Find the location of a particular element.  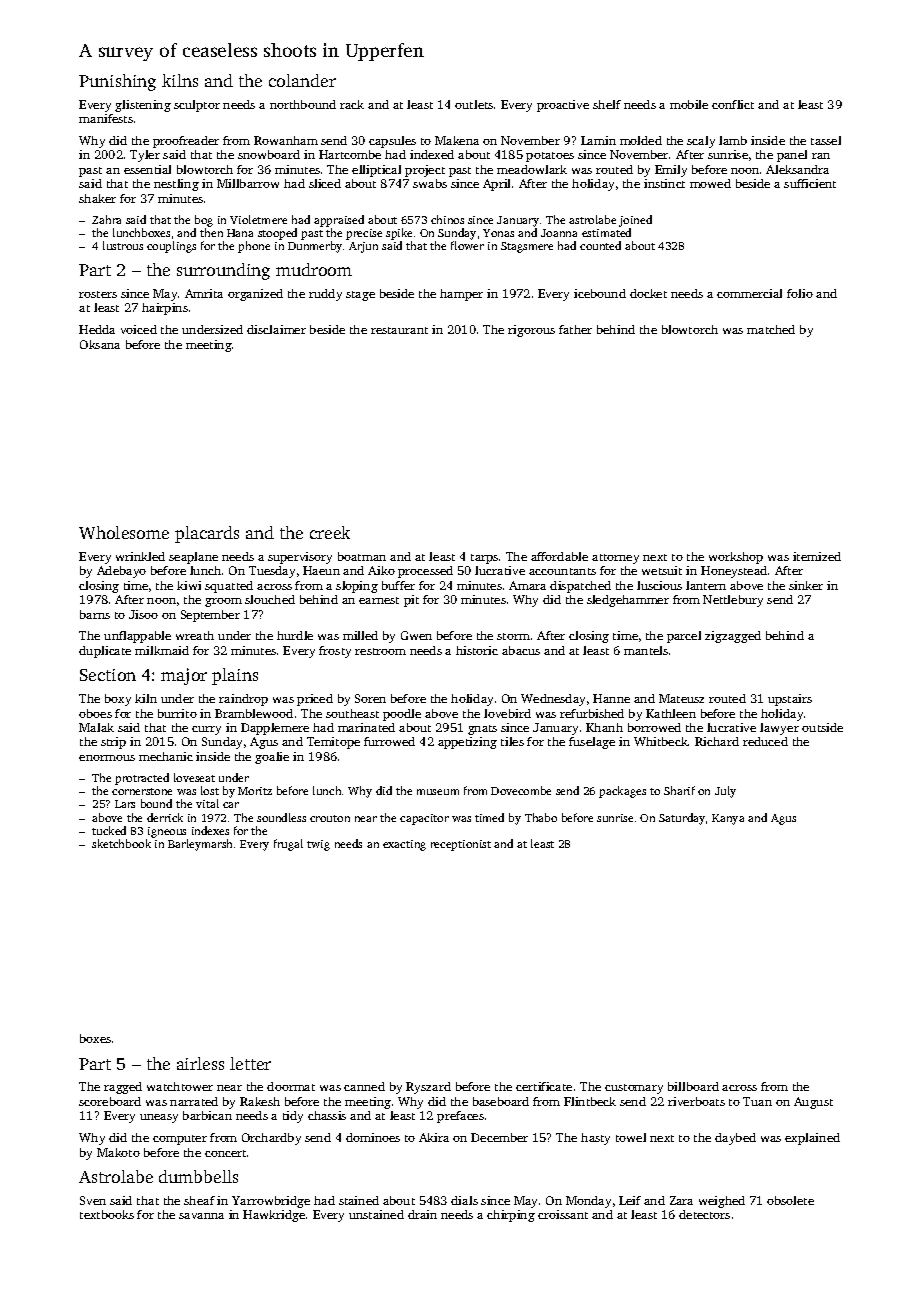

hurdle is located at coordinates (295, 635).
